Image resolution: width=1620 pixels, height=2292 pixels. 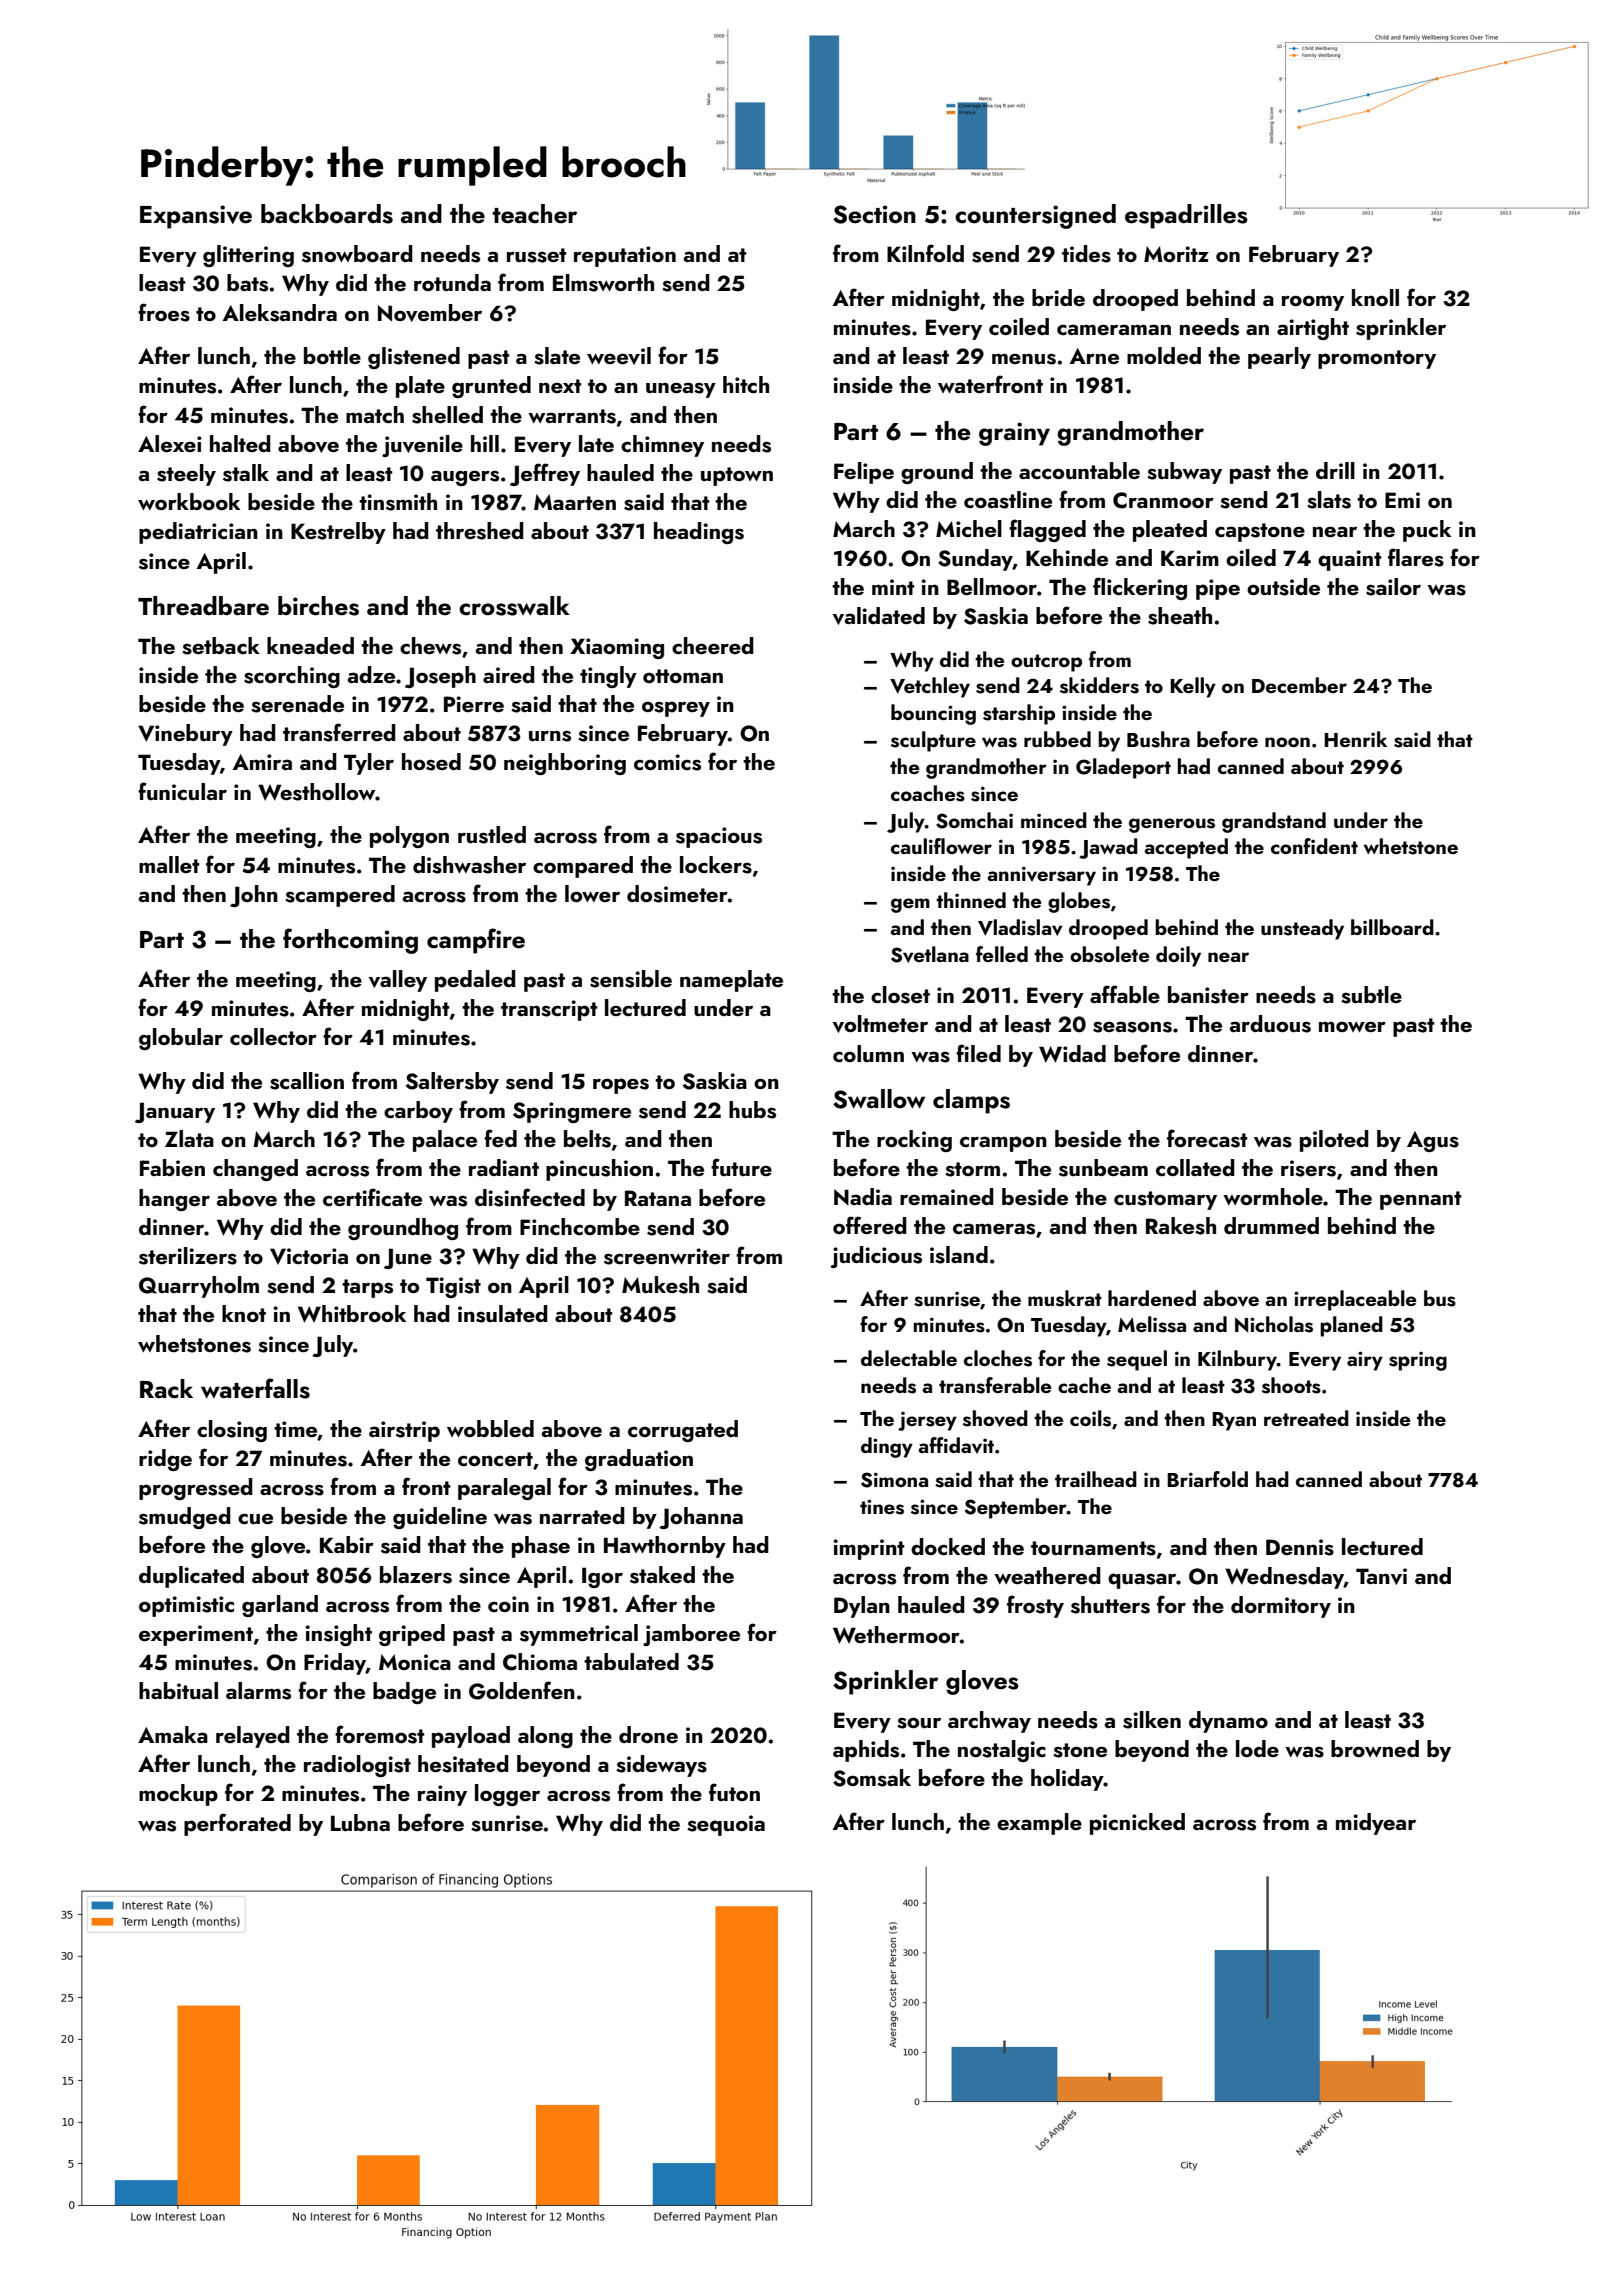 I want to click on Michel, so click(x=969, y=528).
